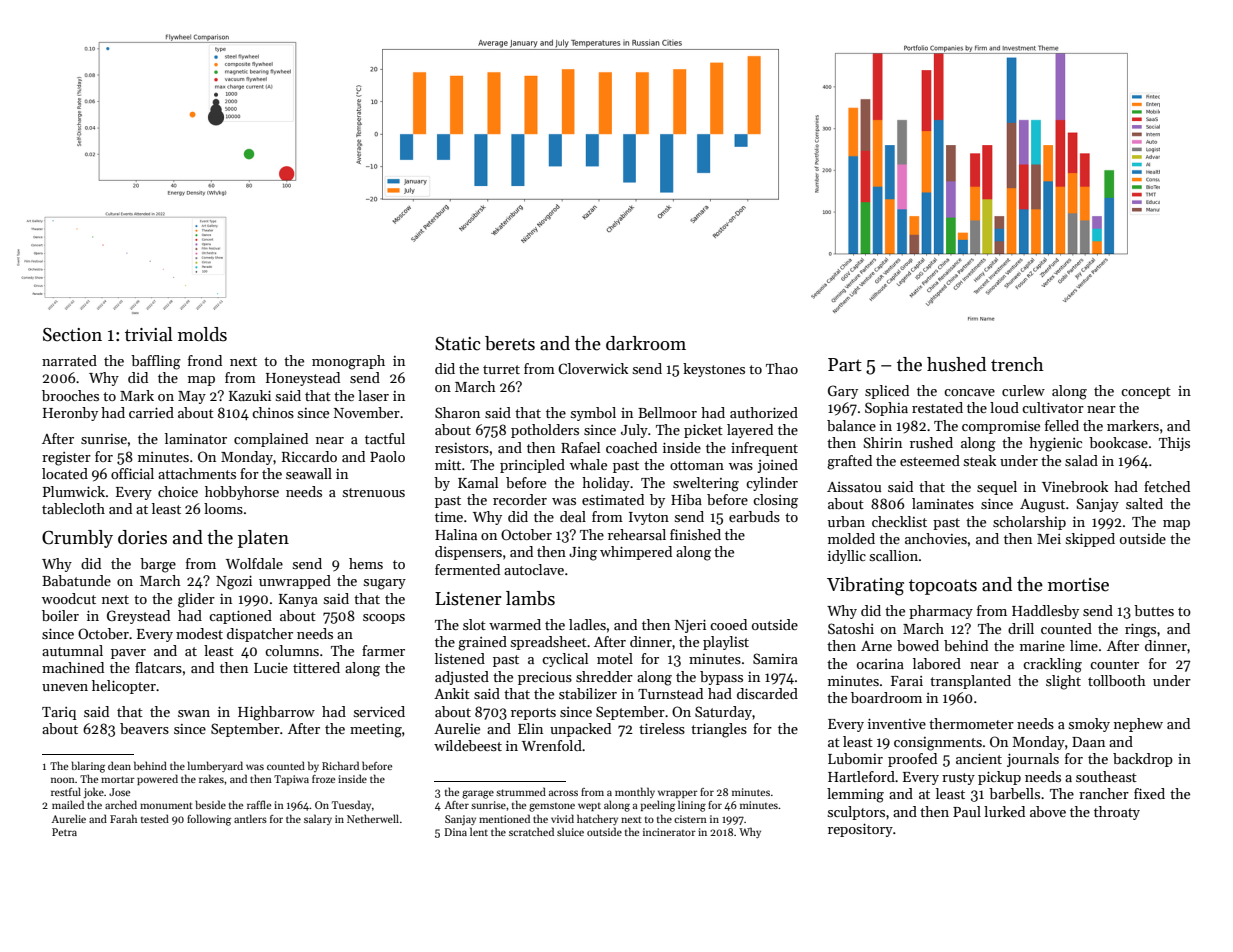 The width and height of the document is (1233, 952). What do you see at coordinates (1140, 631) in the document?
I see `rings` at bounding box center [1140, 631].
